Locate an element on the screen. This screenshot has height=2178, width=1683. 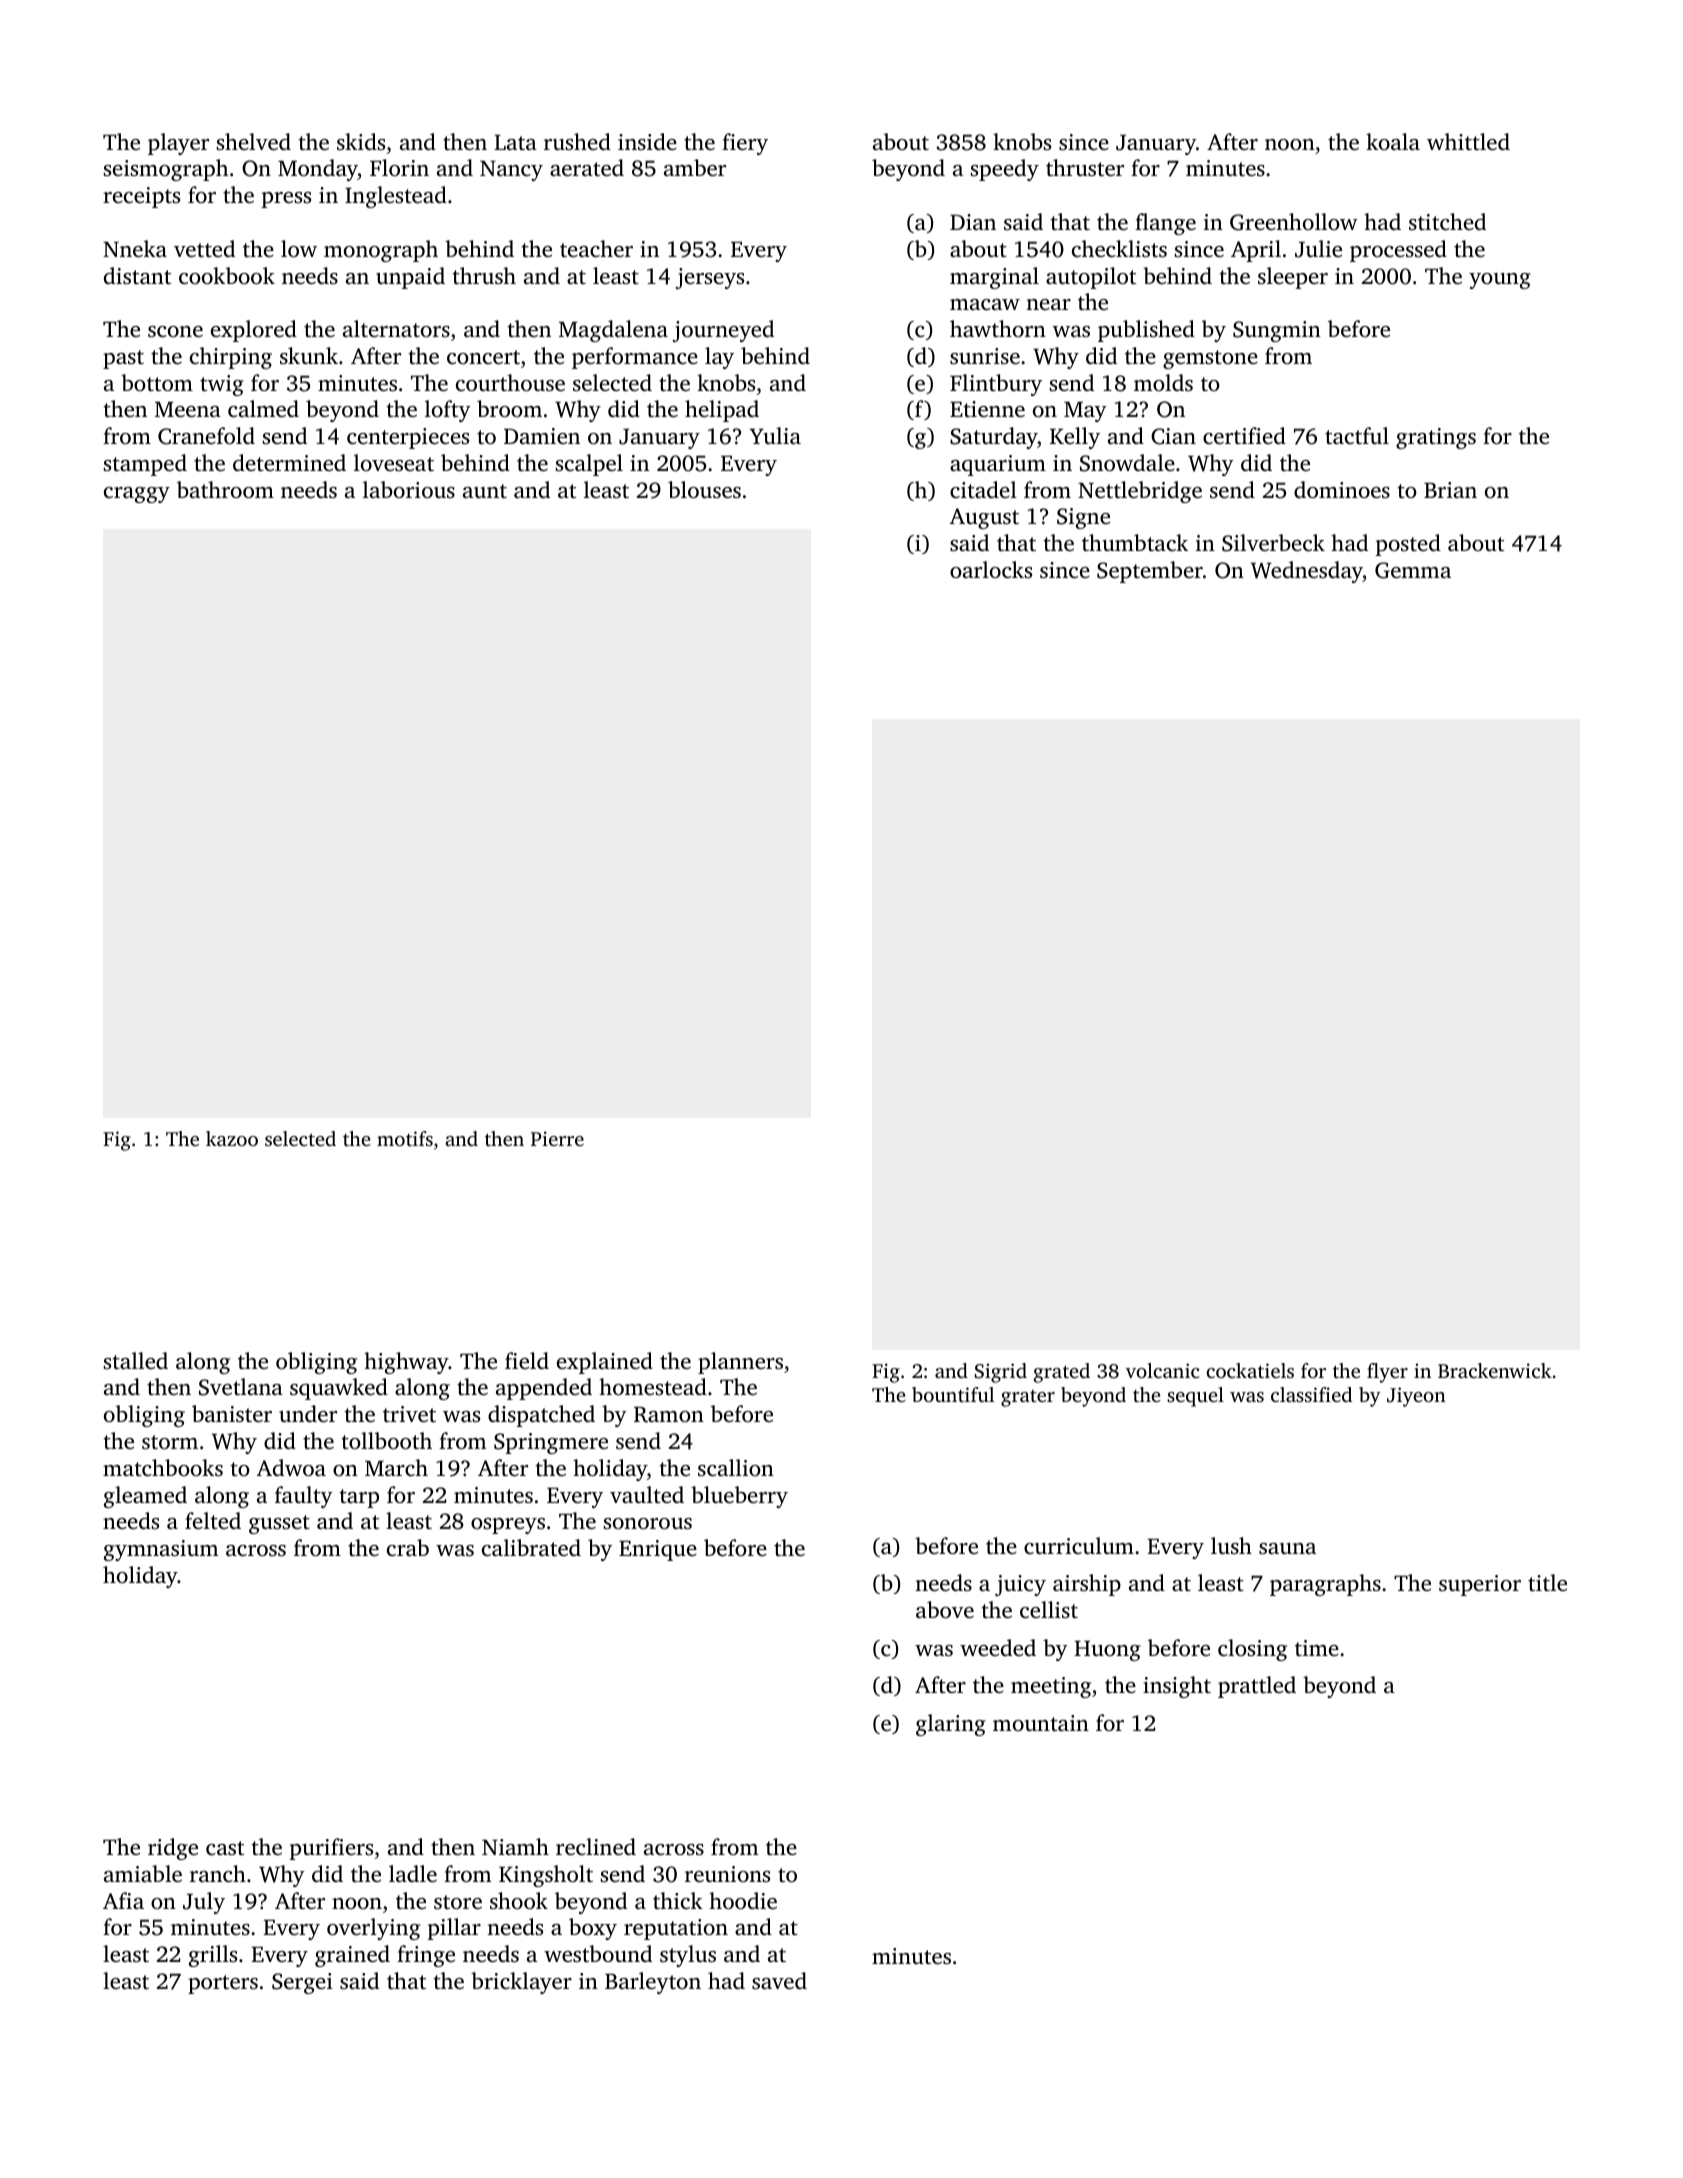
oarlocks is located at coordinates (991, 570).
